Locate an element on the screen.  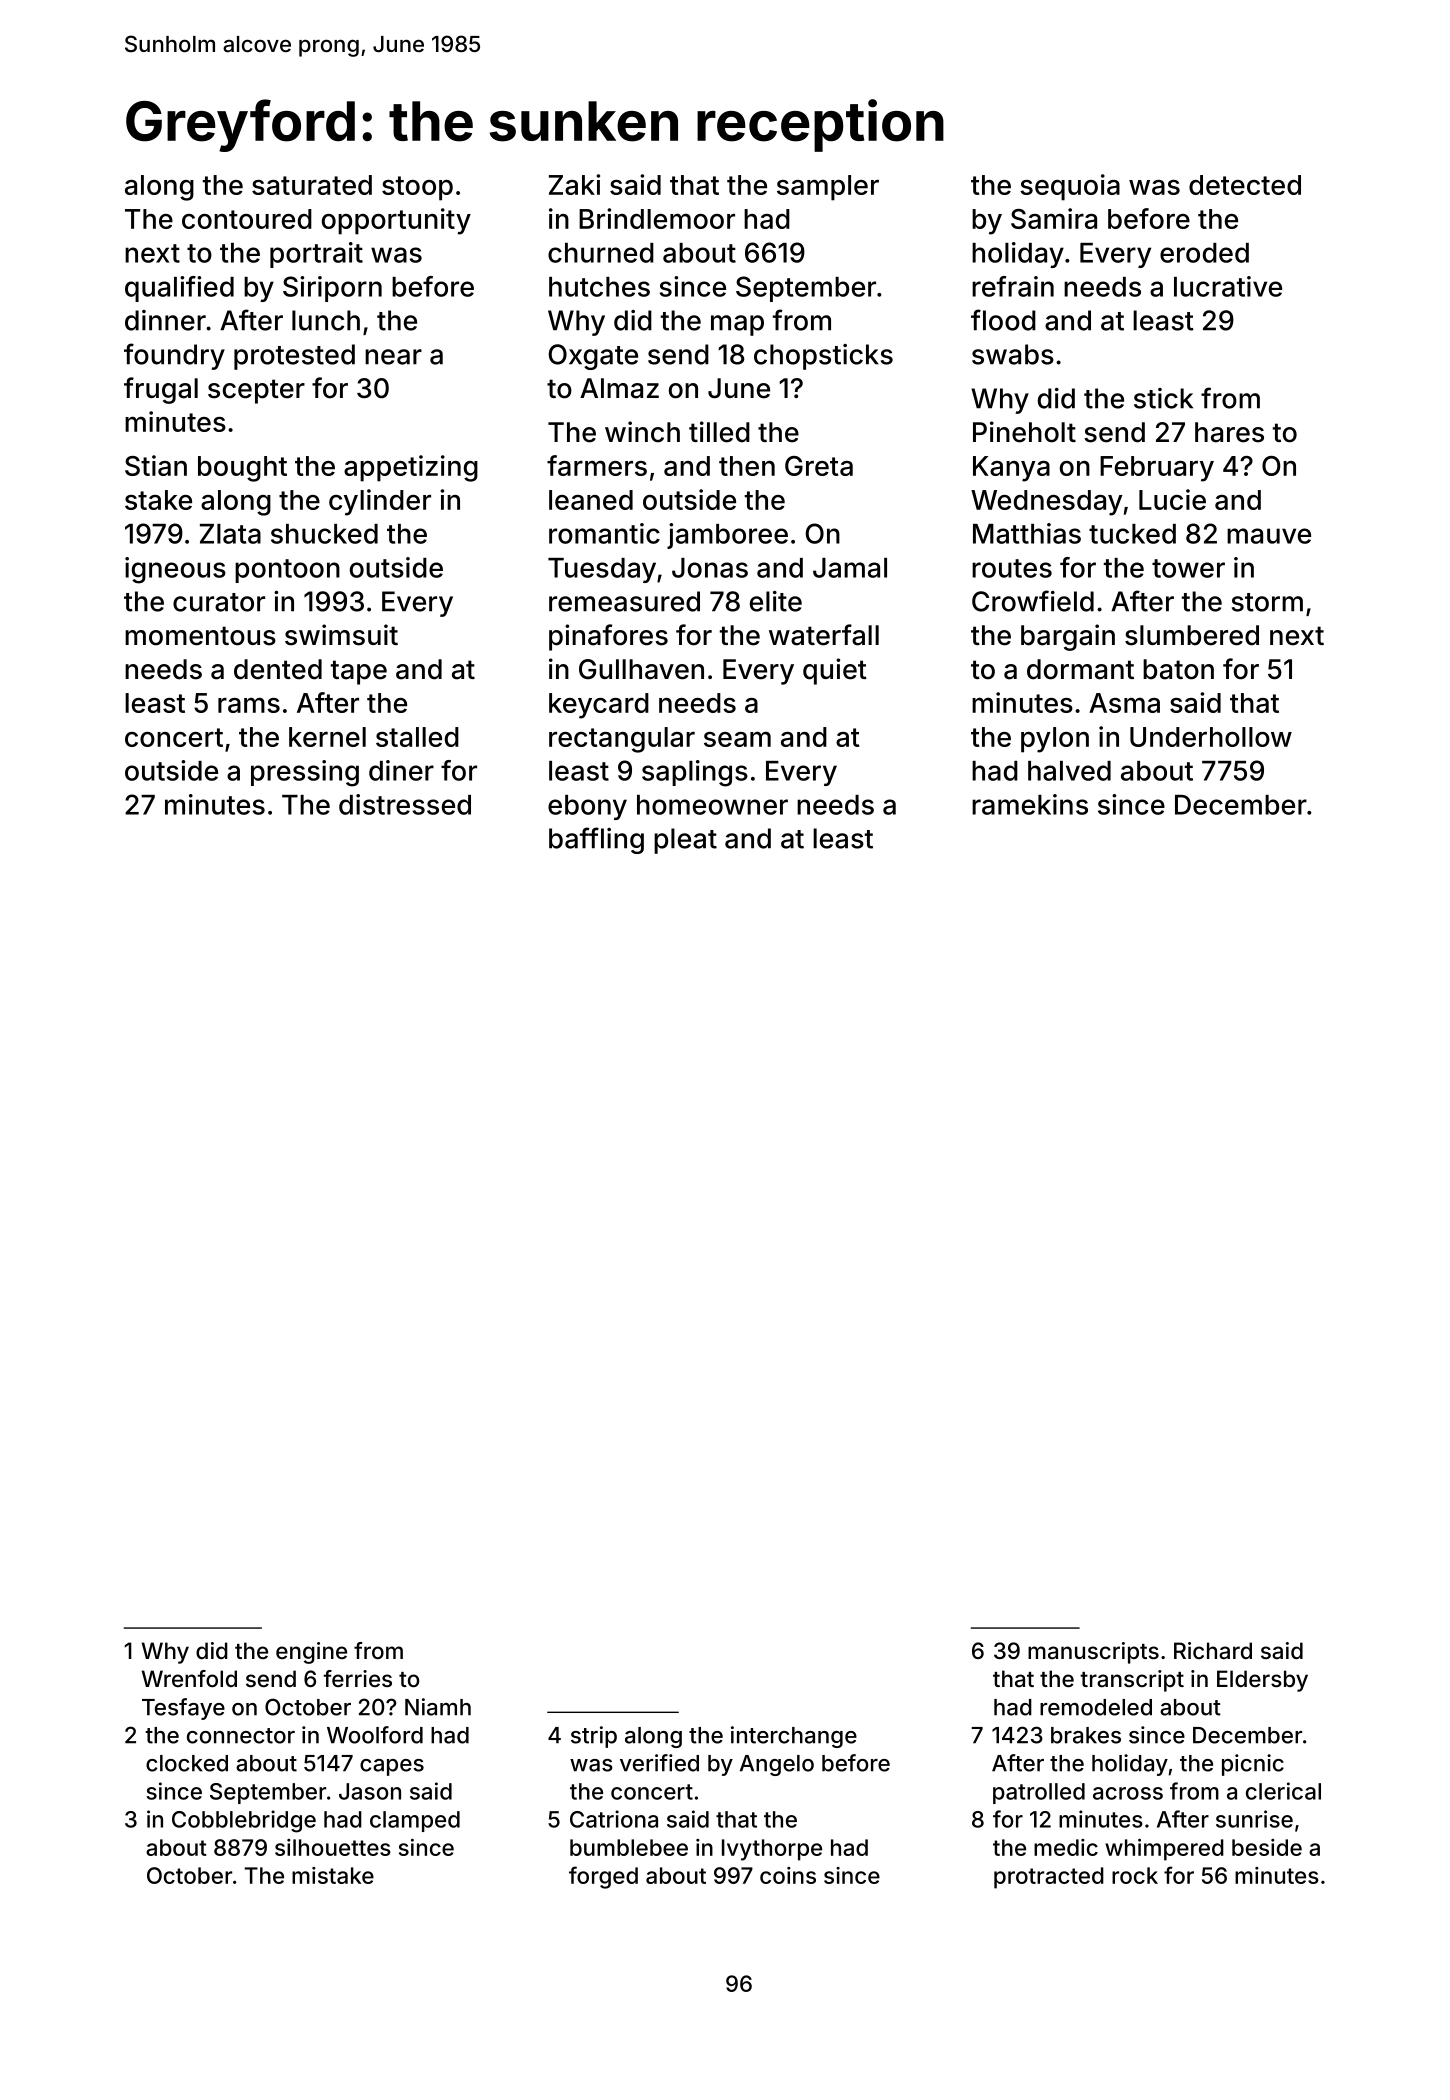
Richard is located at coordinates (1213, 1651).
